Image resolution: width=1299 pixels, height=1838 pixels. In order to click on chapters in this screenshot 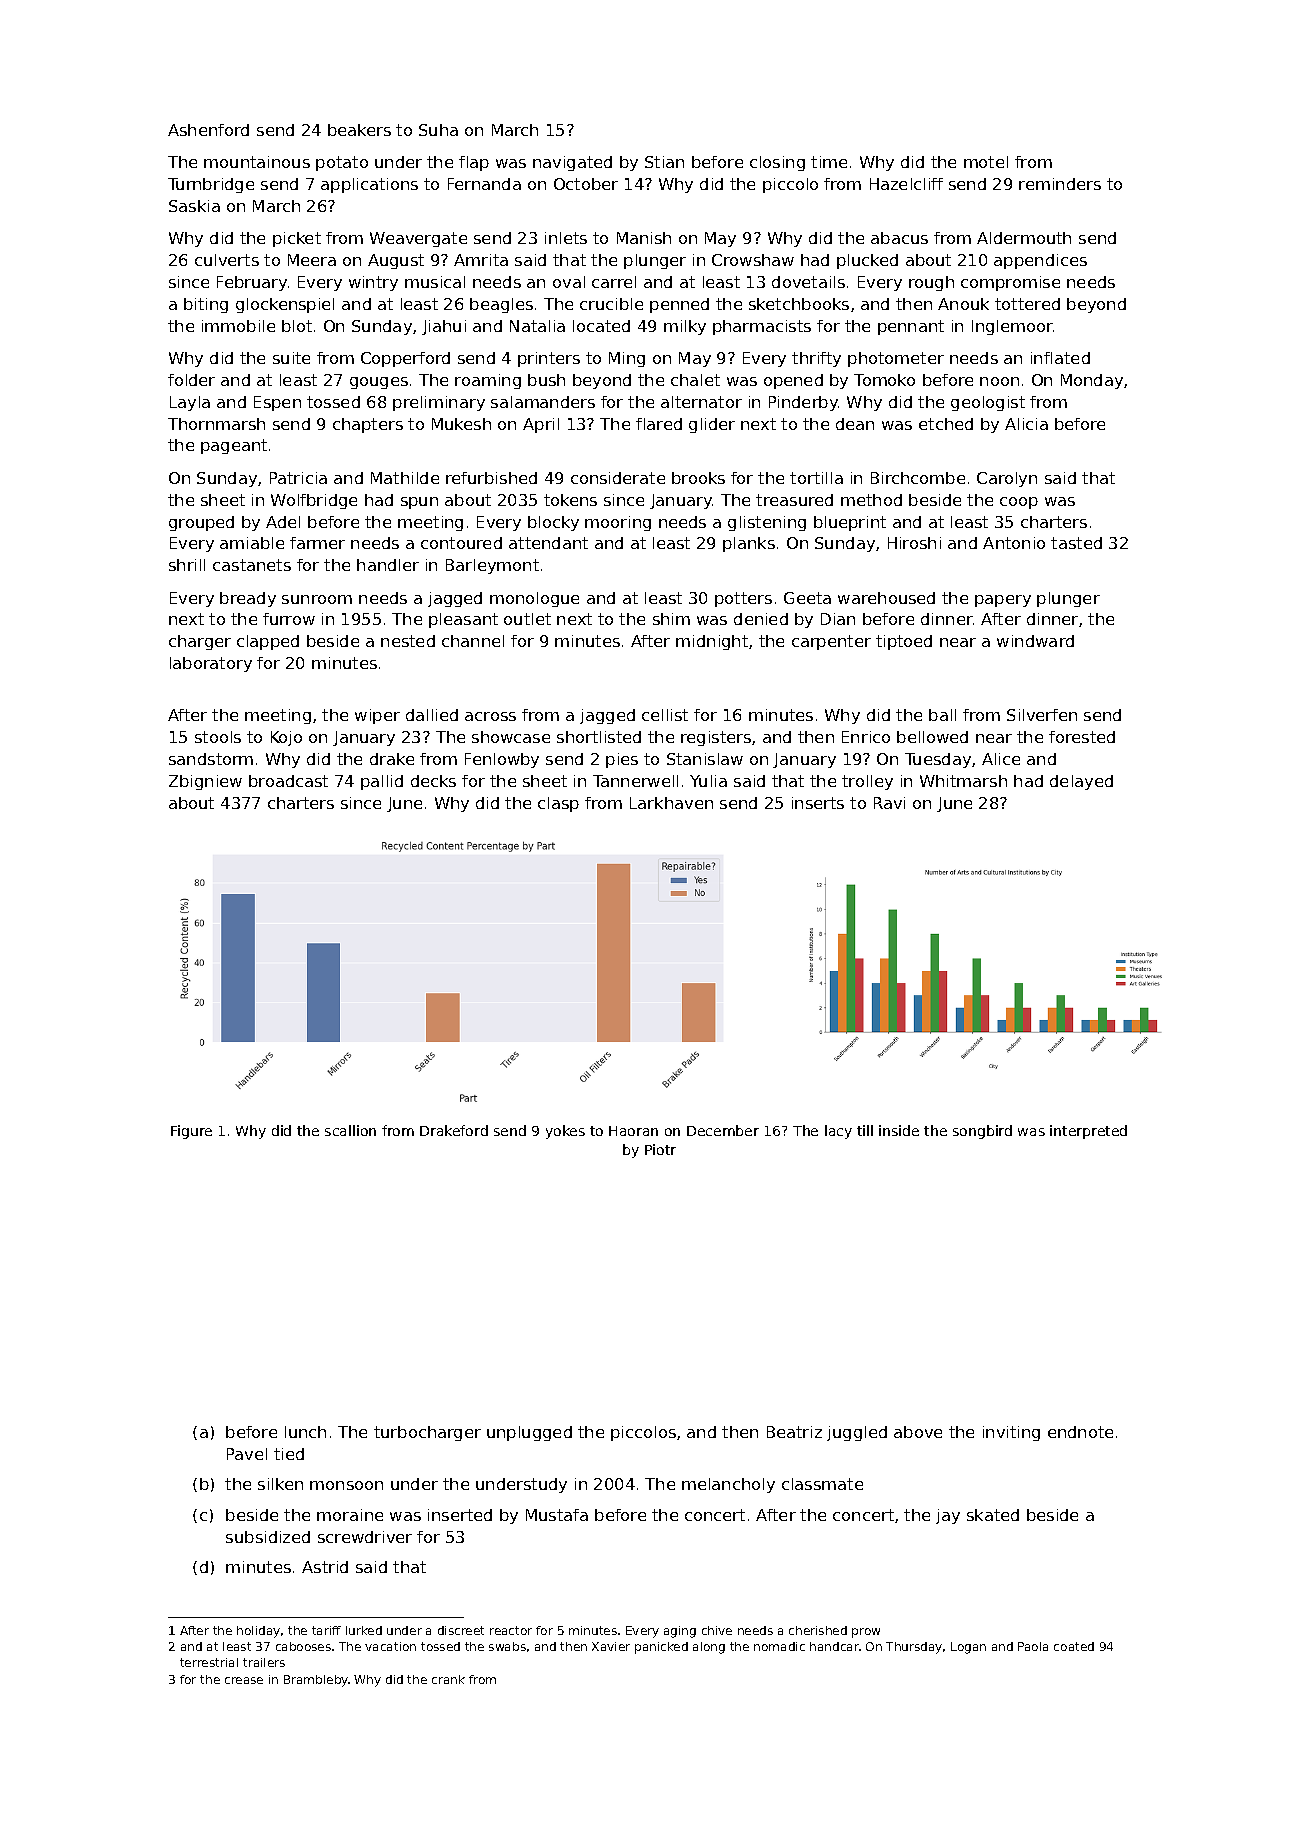, I will do `click(368, 425)`.
